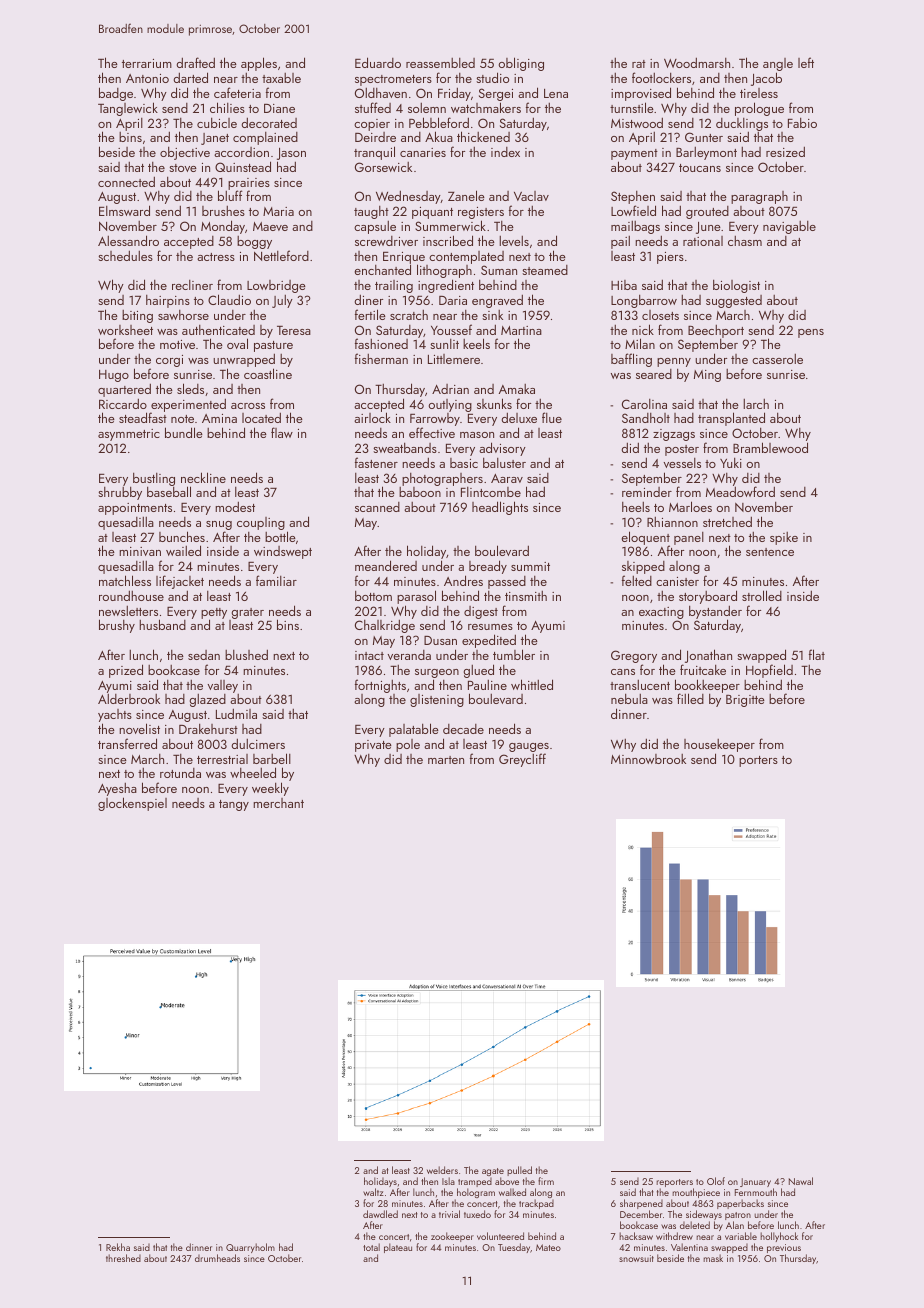 This screenshot has height=1308, width=924. I want to click on housekeeper, so click(719, 745).
